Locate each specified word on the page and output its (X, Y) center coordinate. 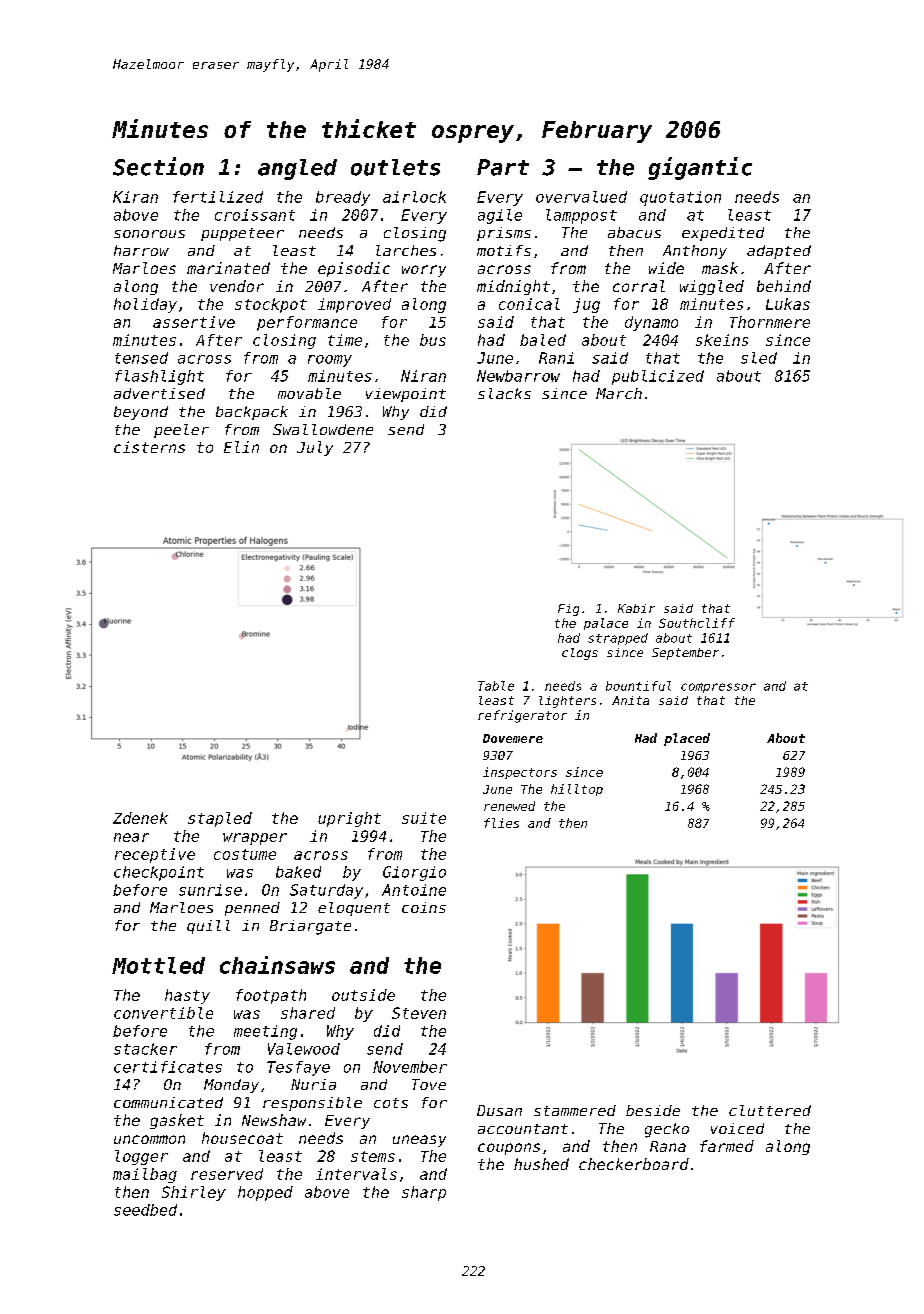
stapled (220, 819)
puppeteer (242, 234)
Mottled (158, 965)
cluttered (770, 1110)
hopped (265, 1193)
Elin (241, 447)
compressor (718, 688)
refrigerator (522, 716)
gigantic (700, 168)
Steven (419, 1013)
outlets (395, 167)
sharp (424, 1193)
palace (606, 624)
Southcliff (697, 623)
